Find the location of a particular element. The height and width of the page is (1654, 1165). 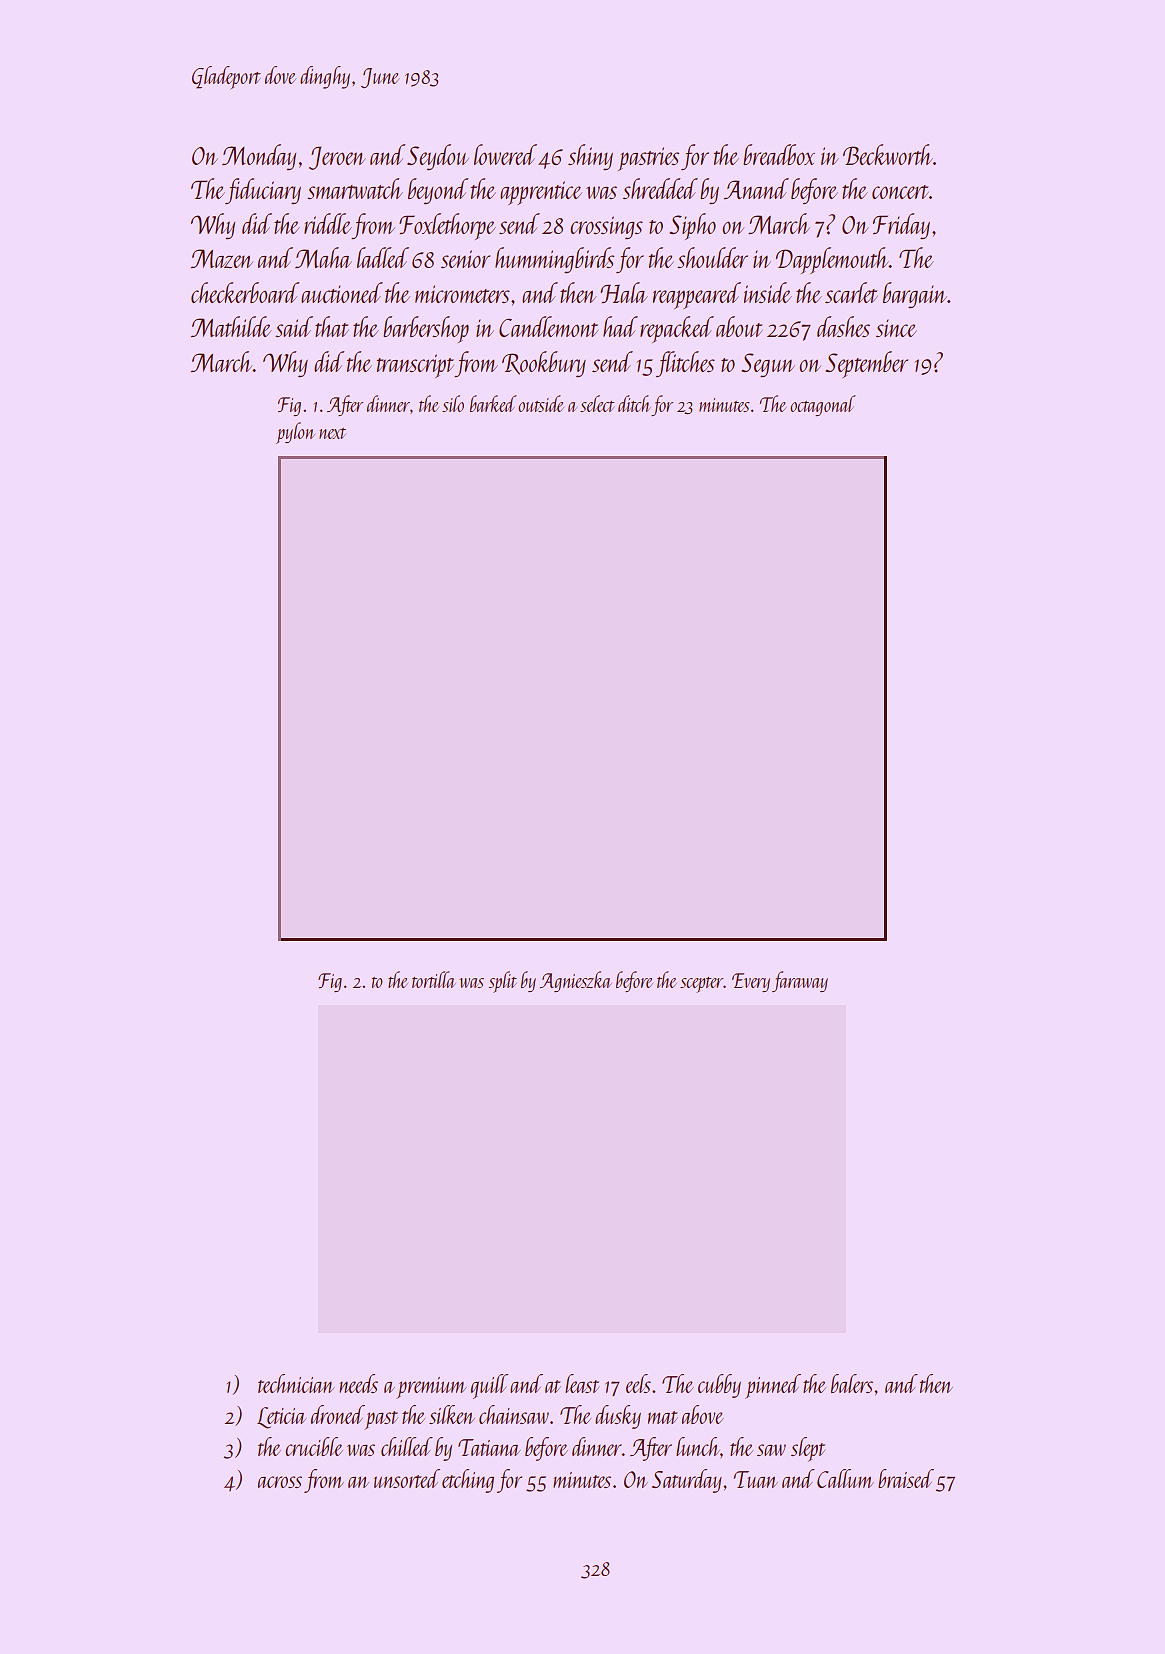

Every is located at coordinates (751, 982).
